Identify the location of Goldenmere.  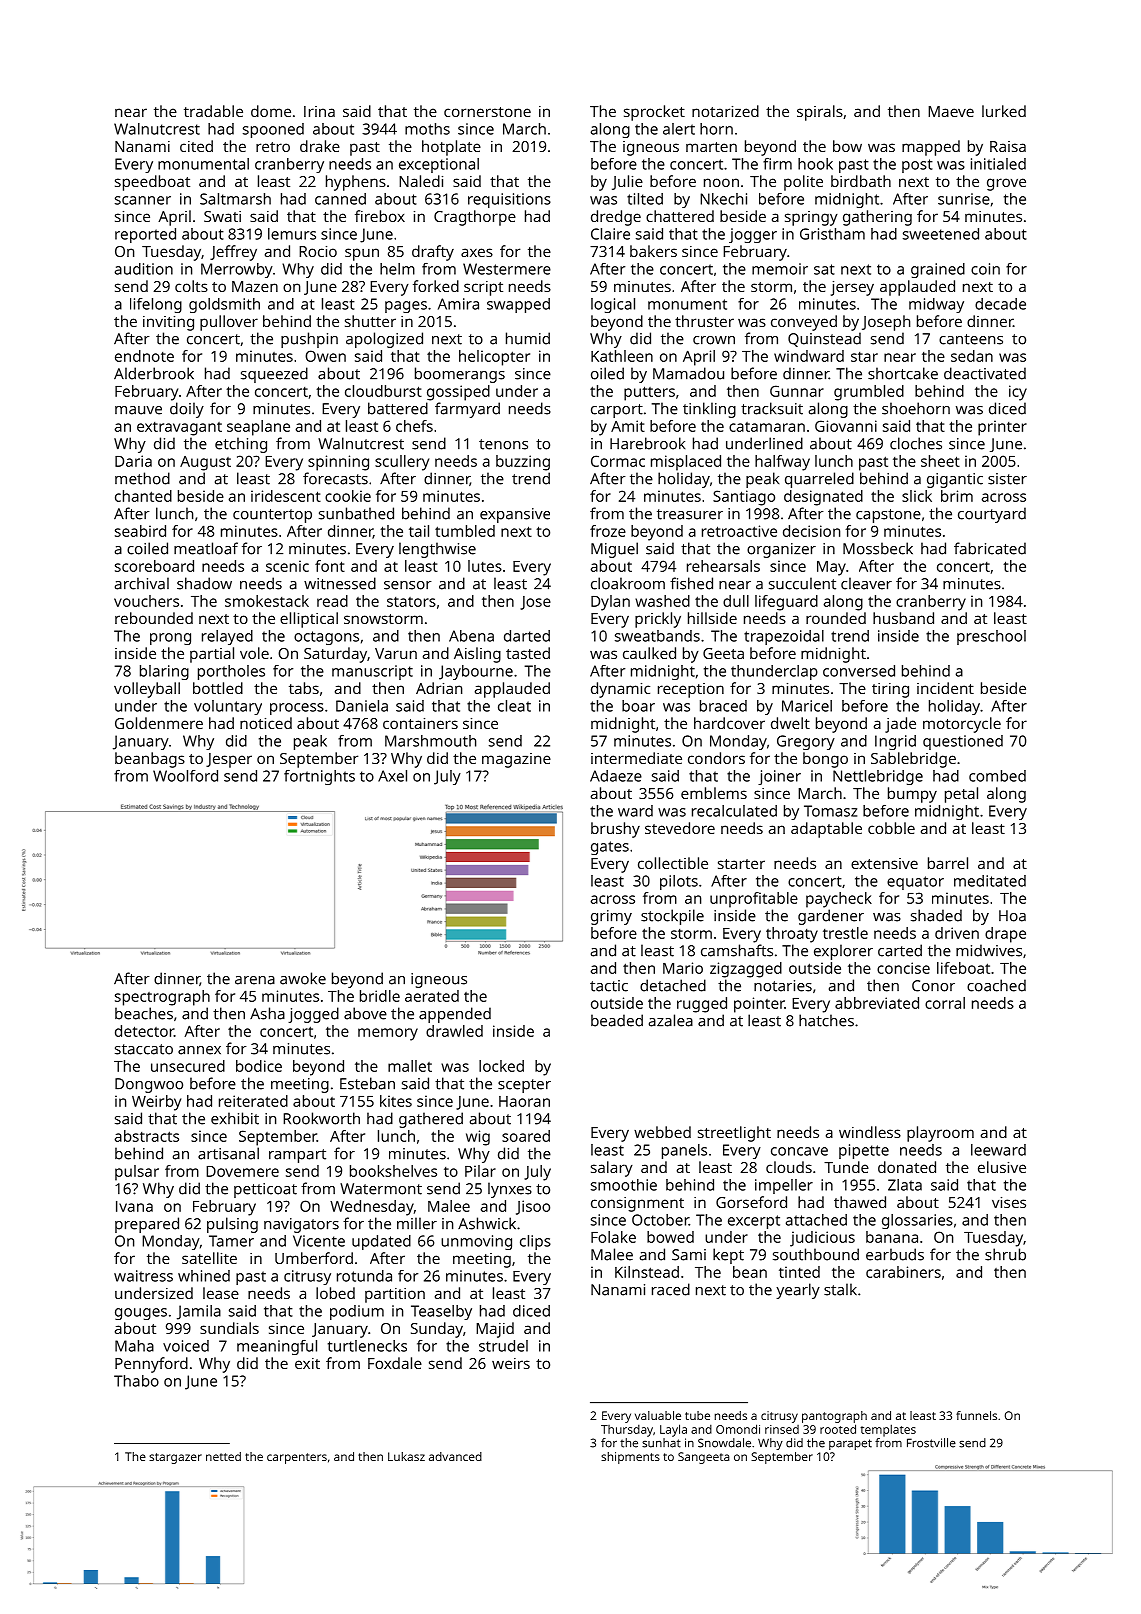
(159, 723).
